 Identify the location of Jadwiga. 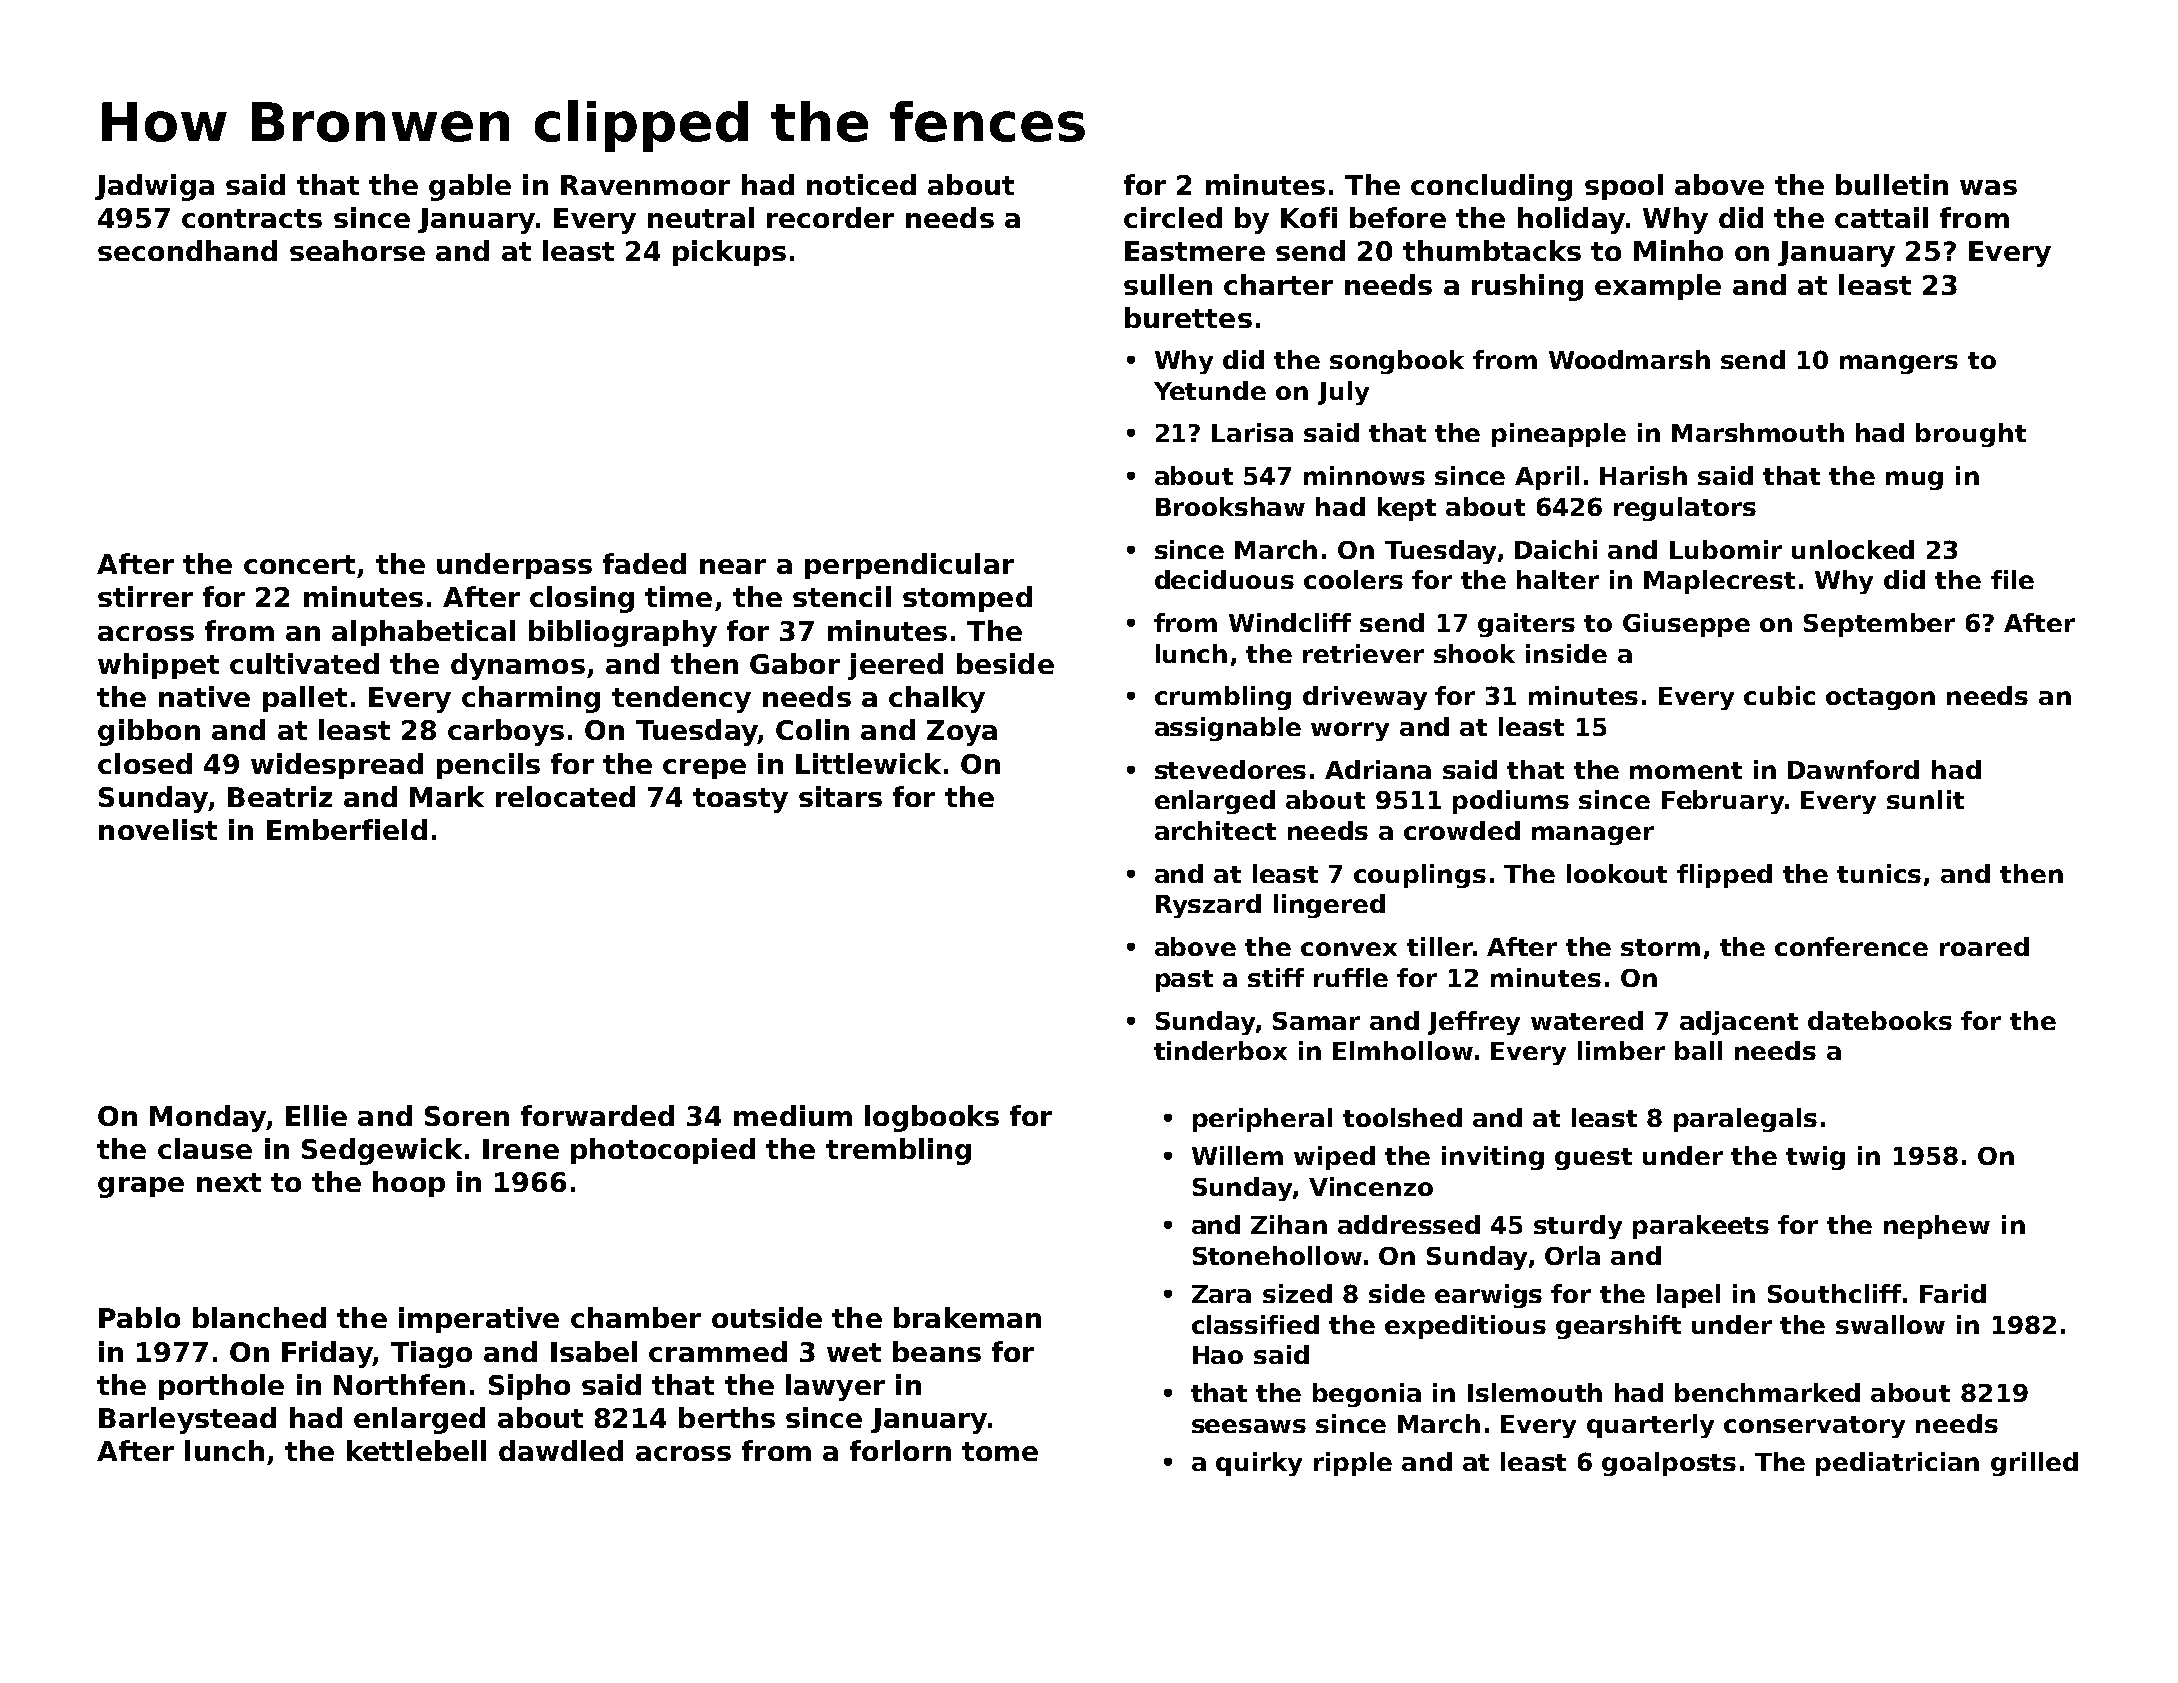
(154, 187).
